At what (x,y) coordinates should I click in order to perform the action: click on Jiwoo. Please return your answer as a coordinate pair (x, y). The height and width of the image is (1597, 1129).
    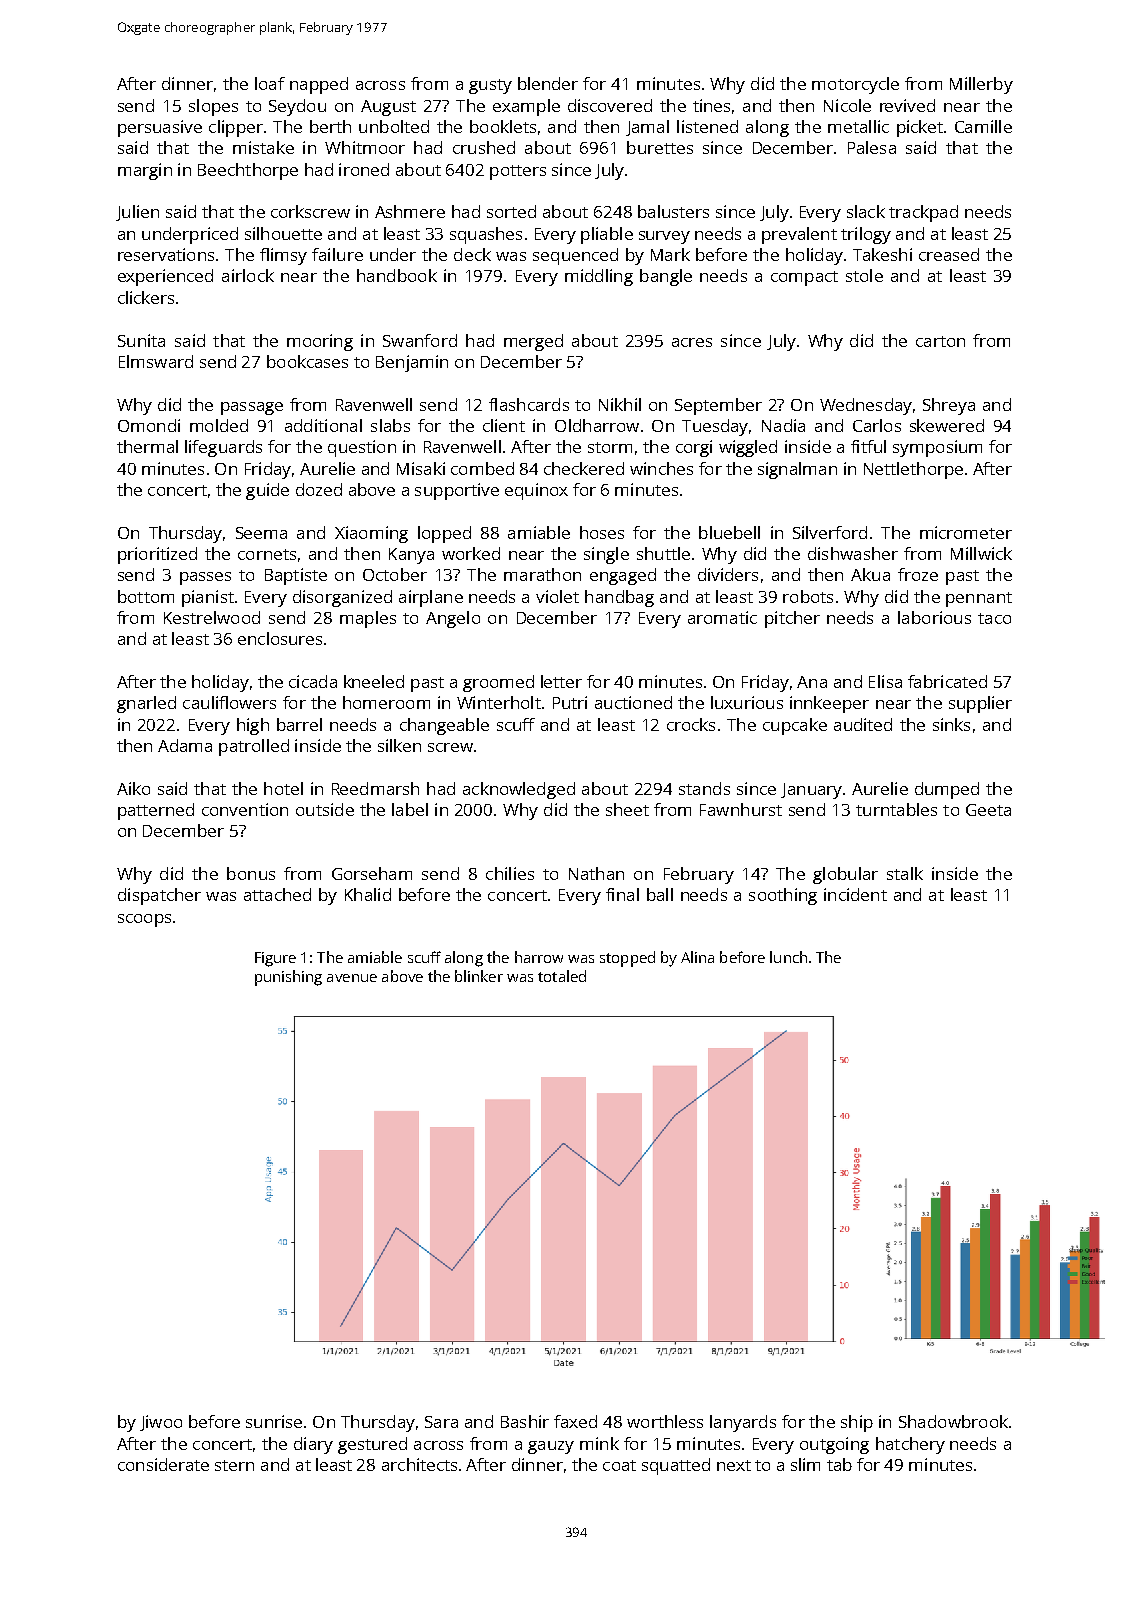
    Looking at the image, I should click on (161, 1423).
